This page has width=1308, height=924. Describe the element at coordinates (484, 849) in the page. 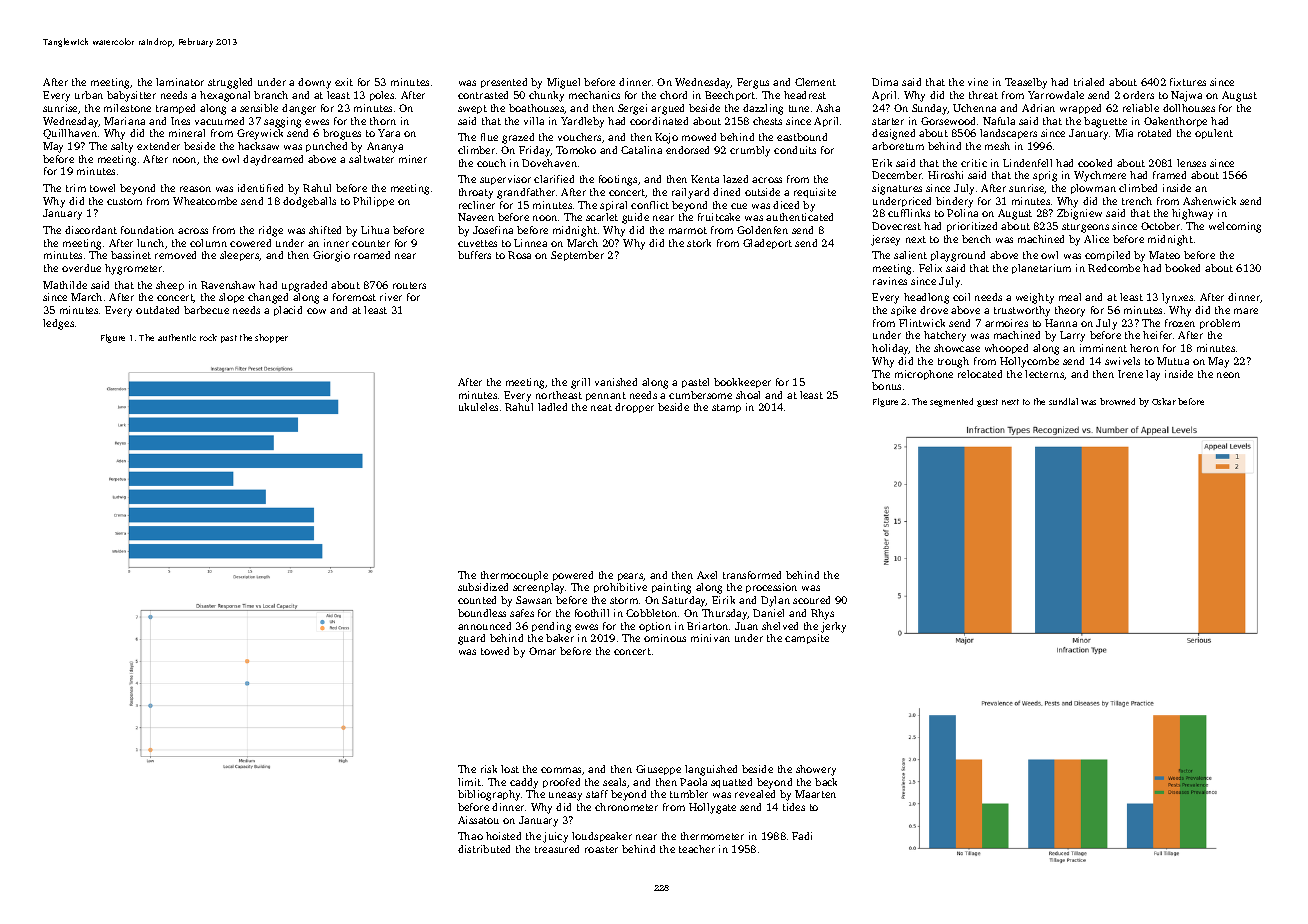

I see `distributed` at that location.
